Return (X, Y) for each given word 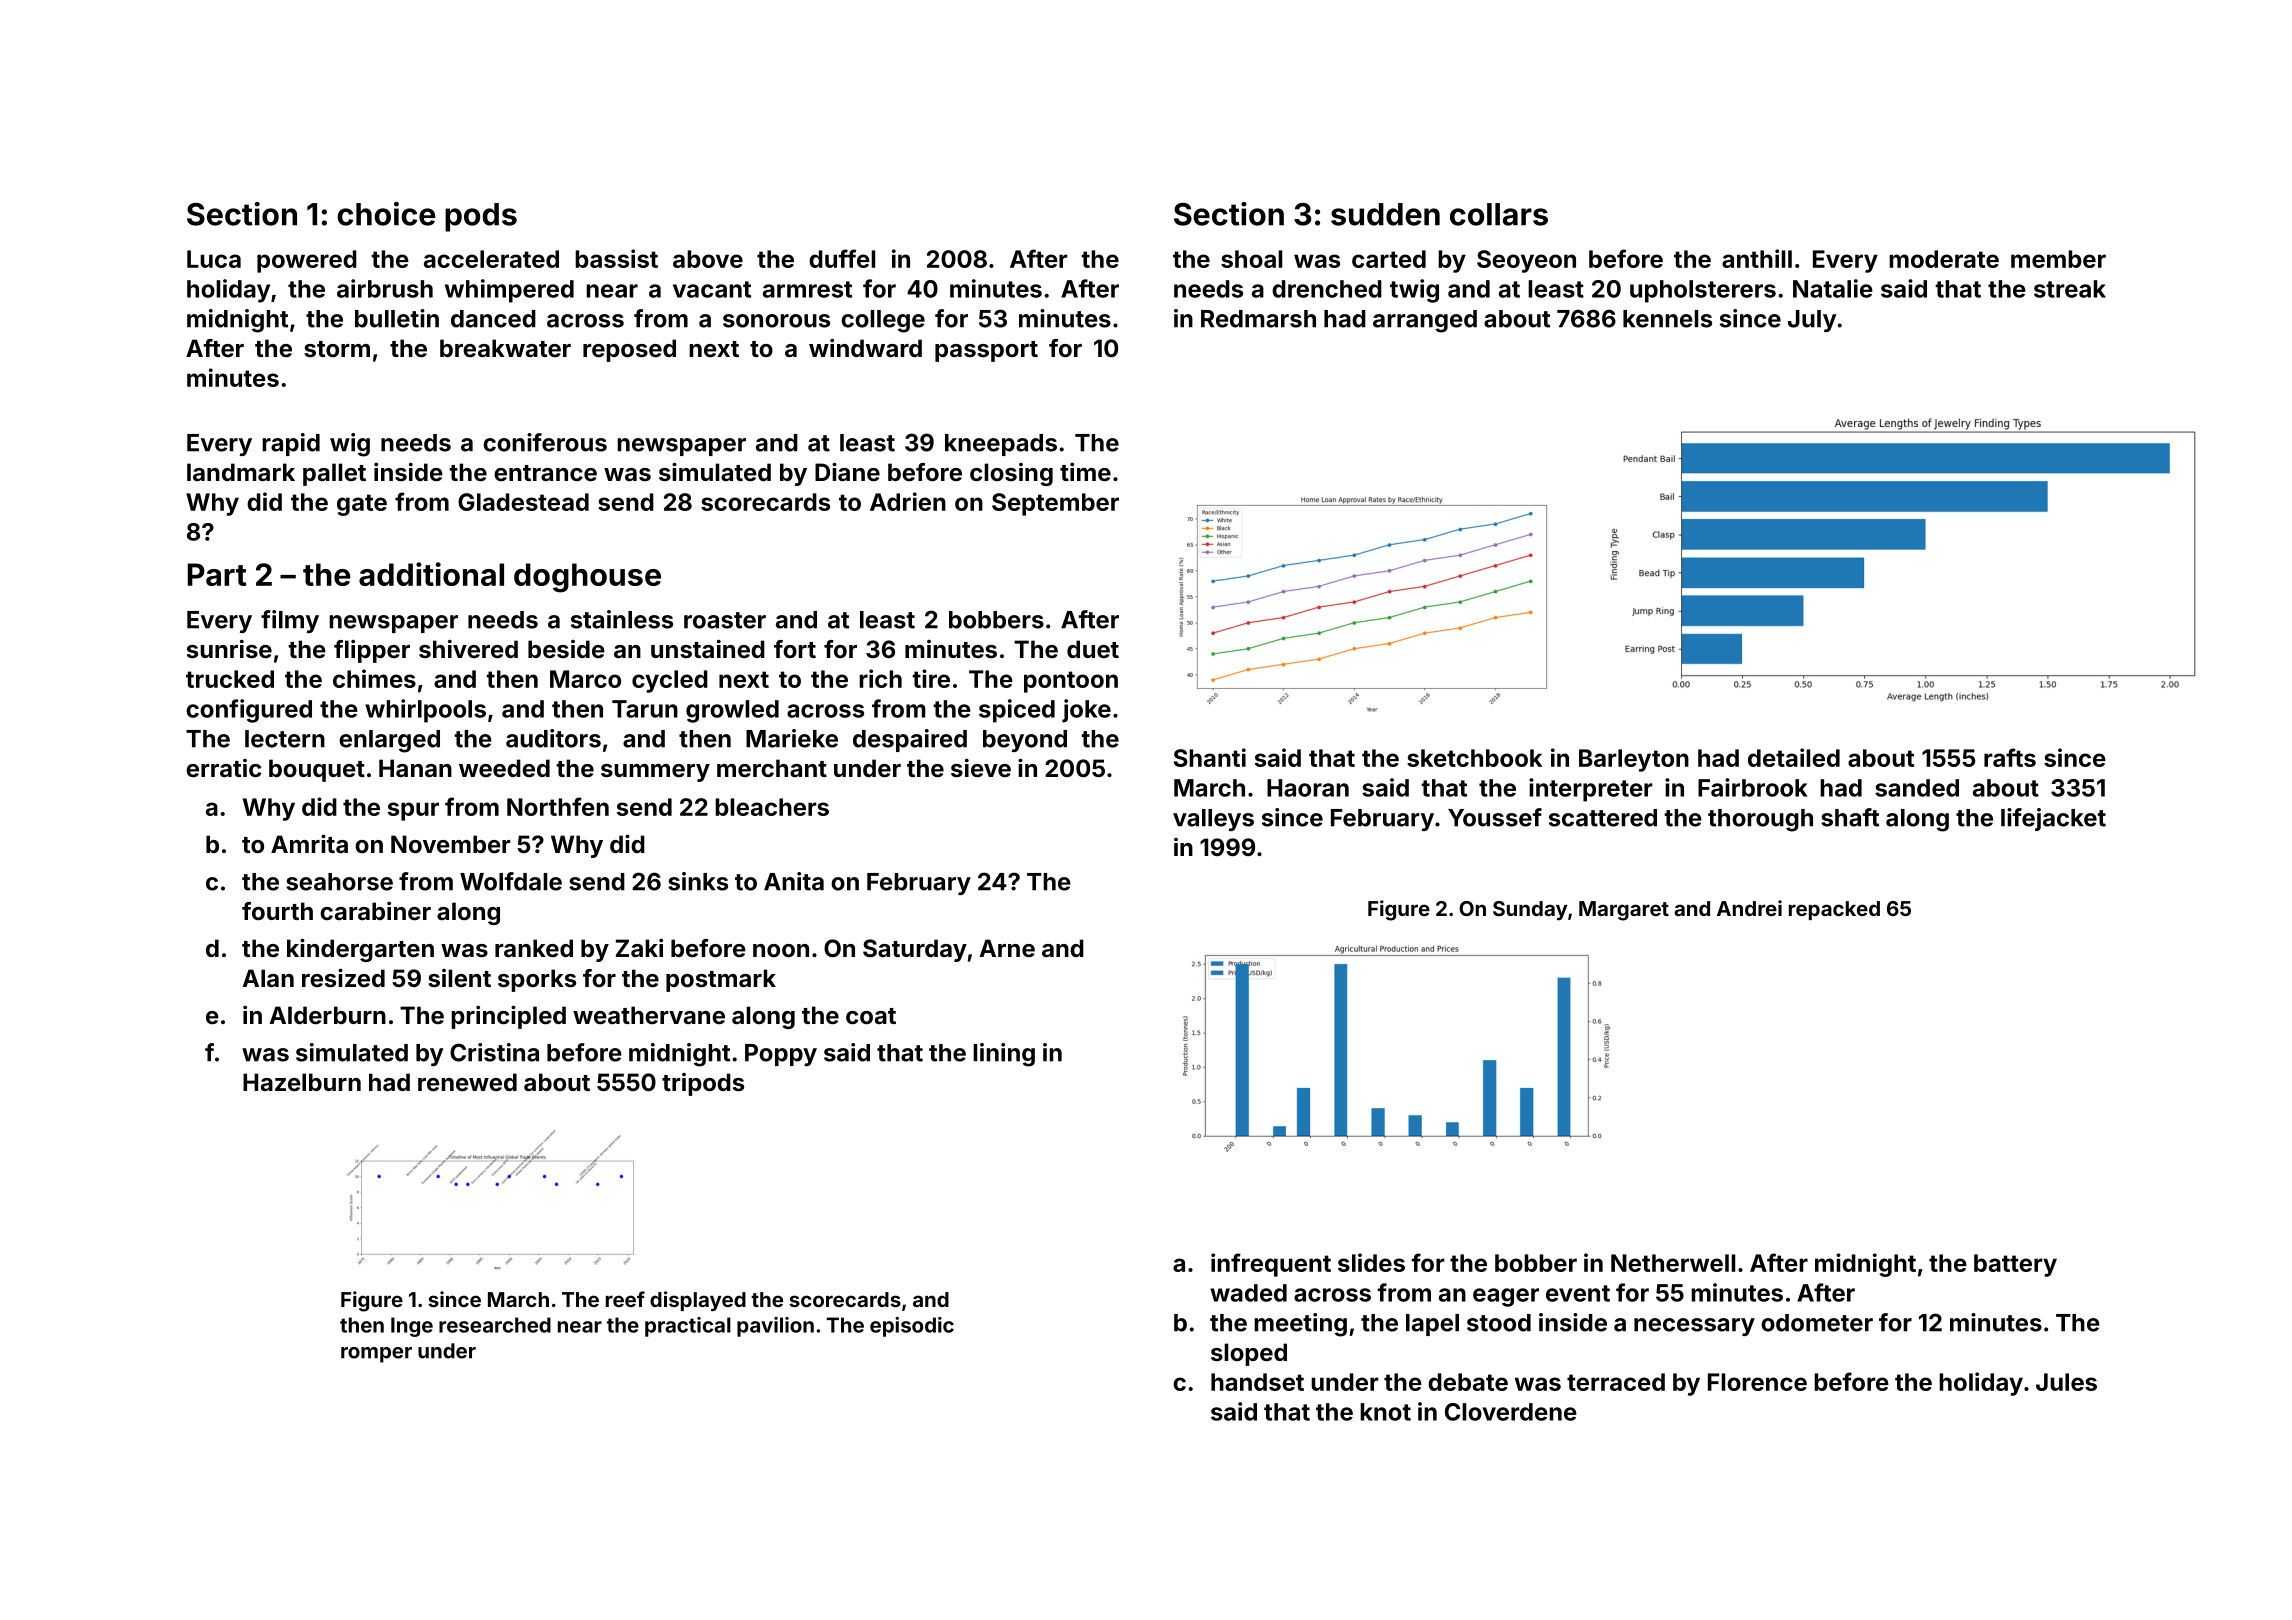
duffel (842, 258)
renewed (467, 1082)
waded (1248, 1293)
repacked (1834, 910)
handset (1257, 1382)
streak (2070, 289)
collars (1499, 214)
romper (376, 1355)
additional (431, 574)
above (708, 259)
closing (1011, 474)
